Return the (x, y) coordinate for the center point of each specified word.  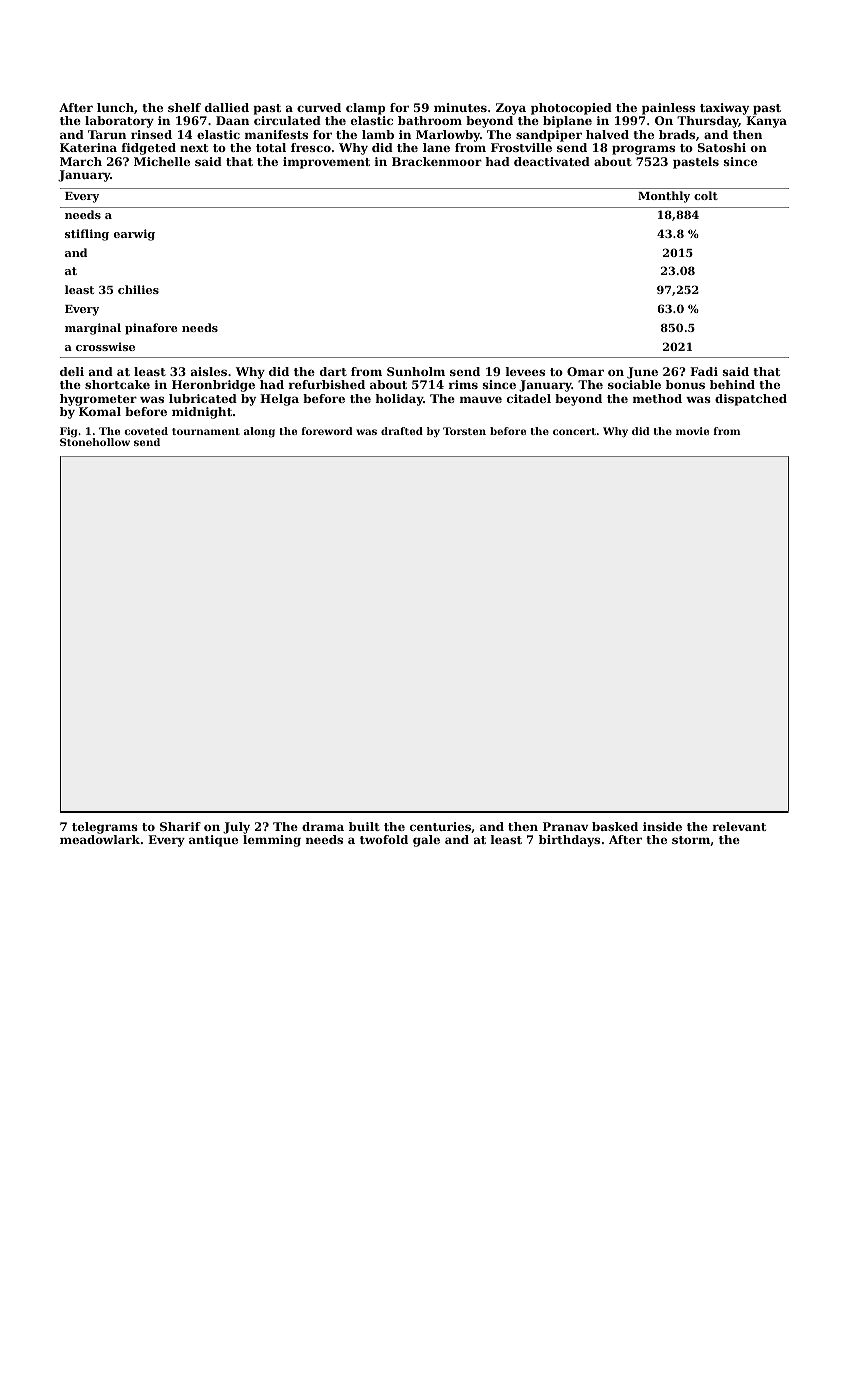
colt (706, 195)
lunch (115, 107)
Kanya (766, 122)
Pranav (565, 826)
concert (574, 431)
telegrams (105, 828)
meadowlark (100, 839)
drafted (402, 431)
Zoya (511, 109)
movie (692, 431)
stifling (87, 235)
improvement (326, 163)
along (259, 432)
